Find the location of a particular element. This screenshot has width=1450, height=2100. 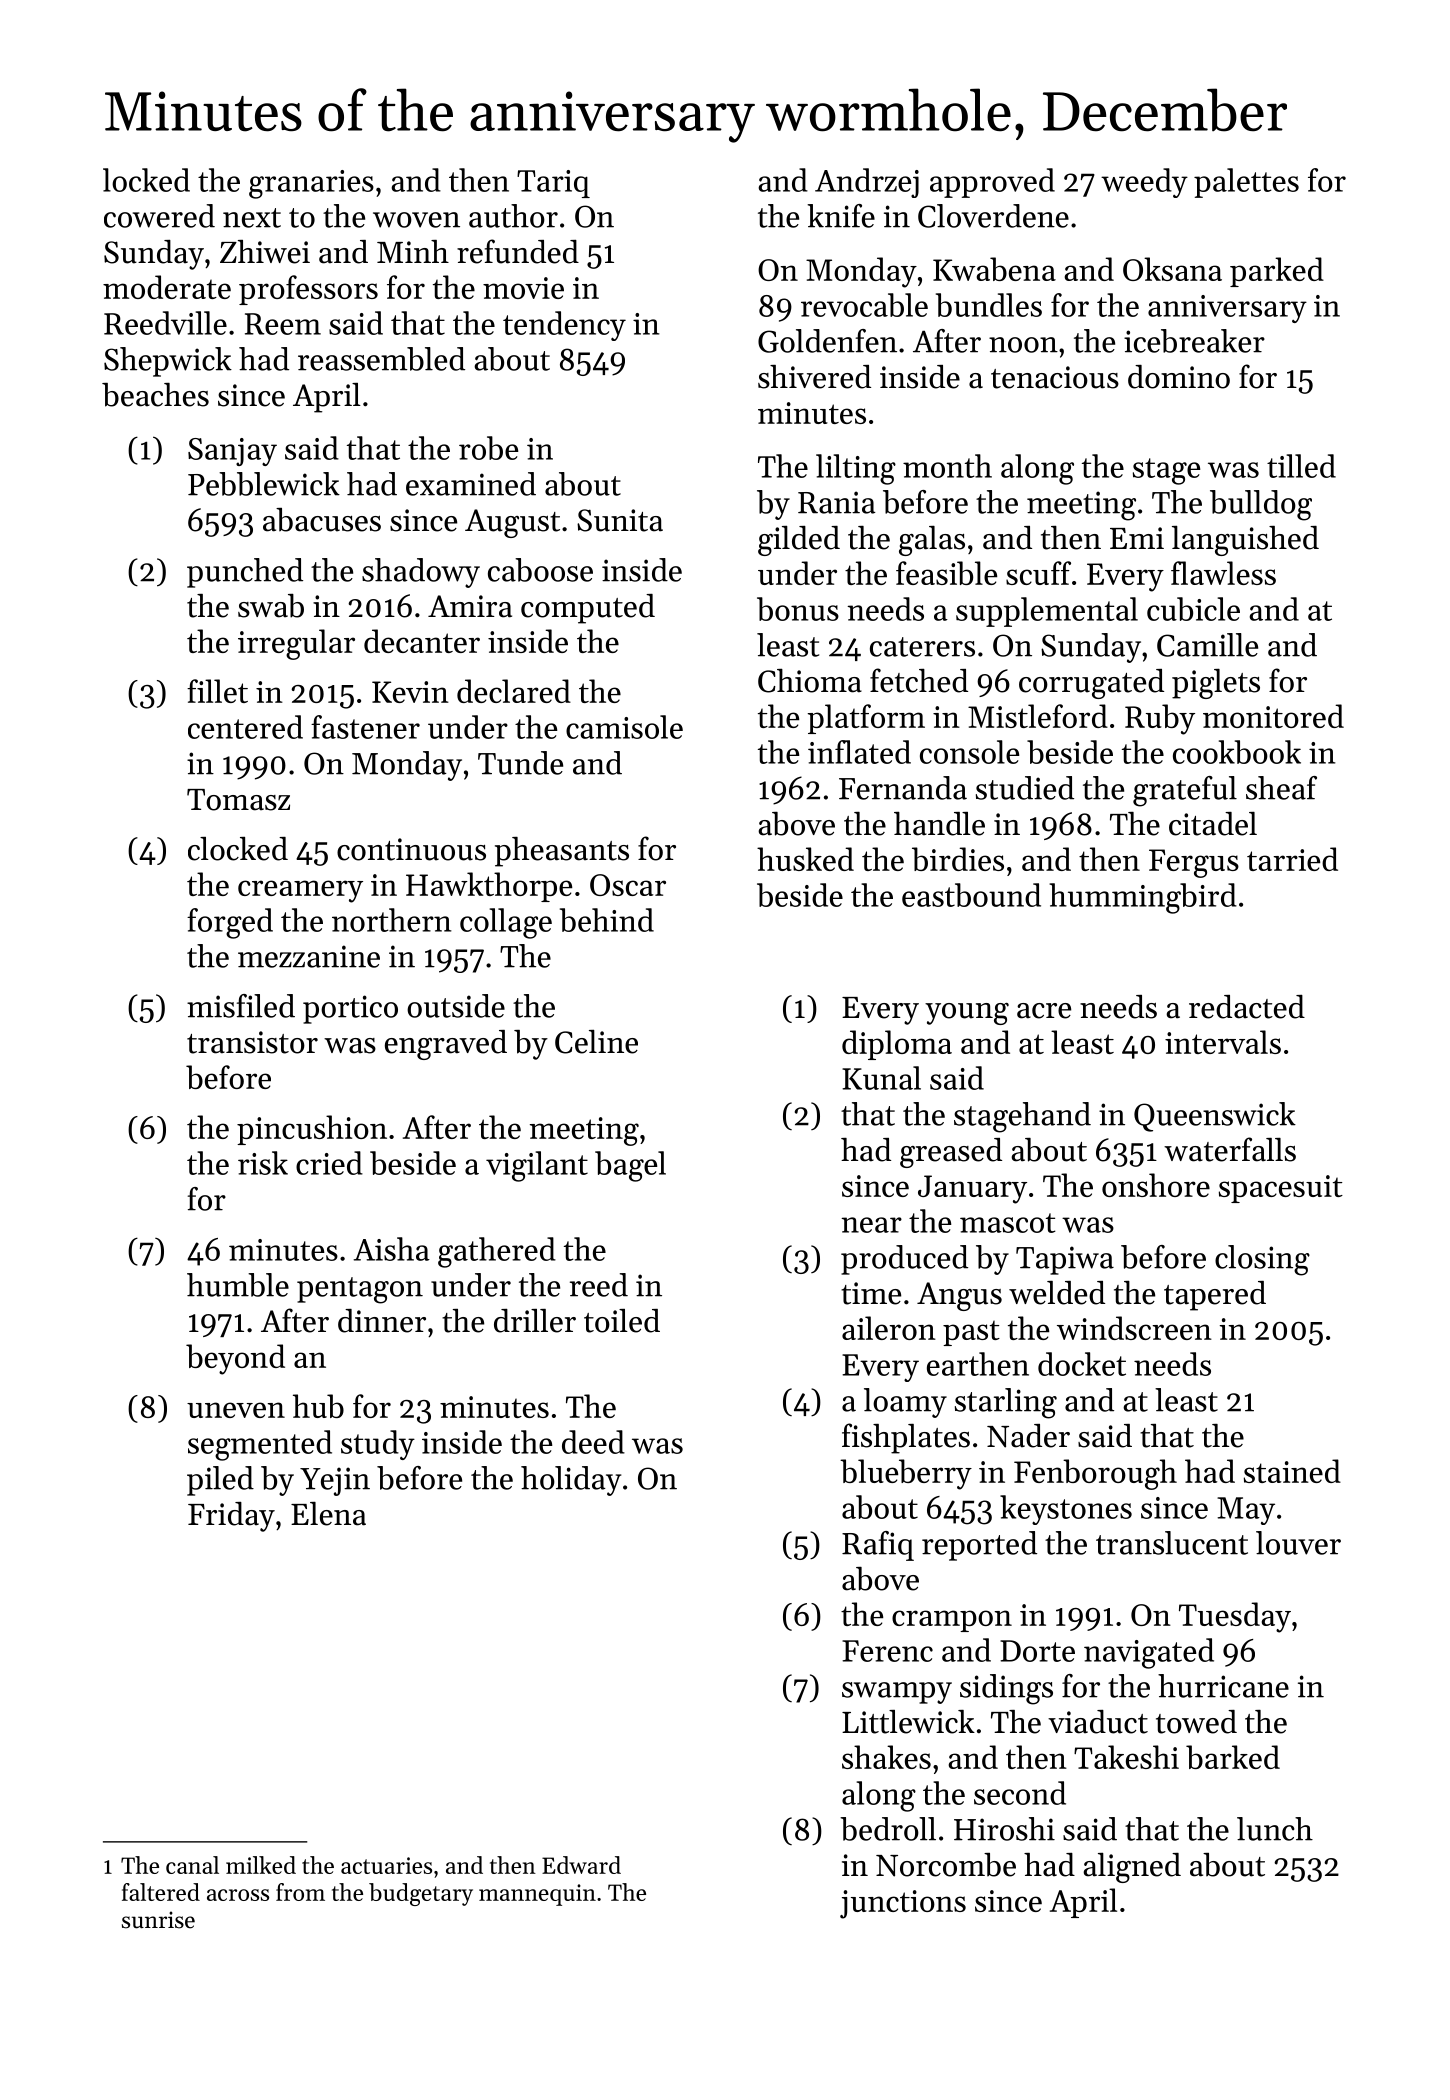

knife is located at coordinates (841, 216).
